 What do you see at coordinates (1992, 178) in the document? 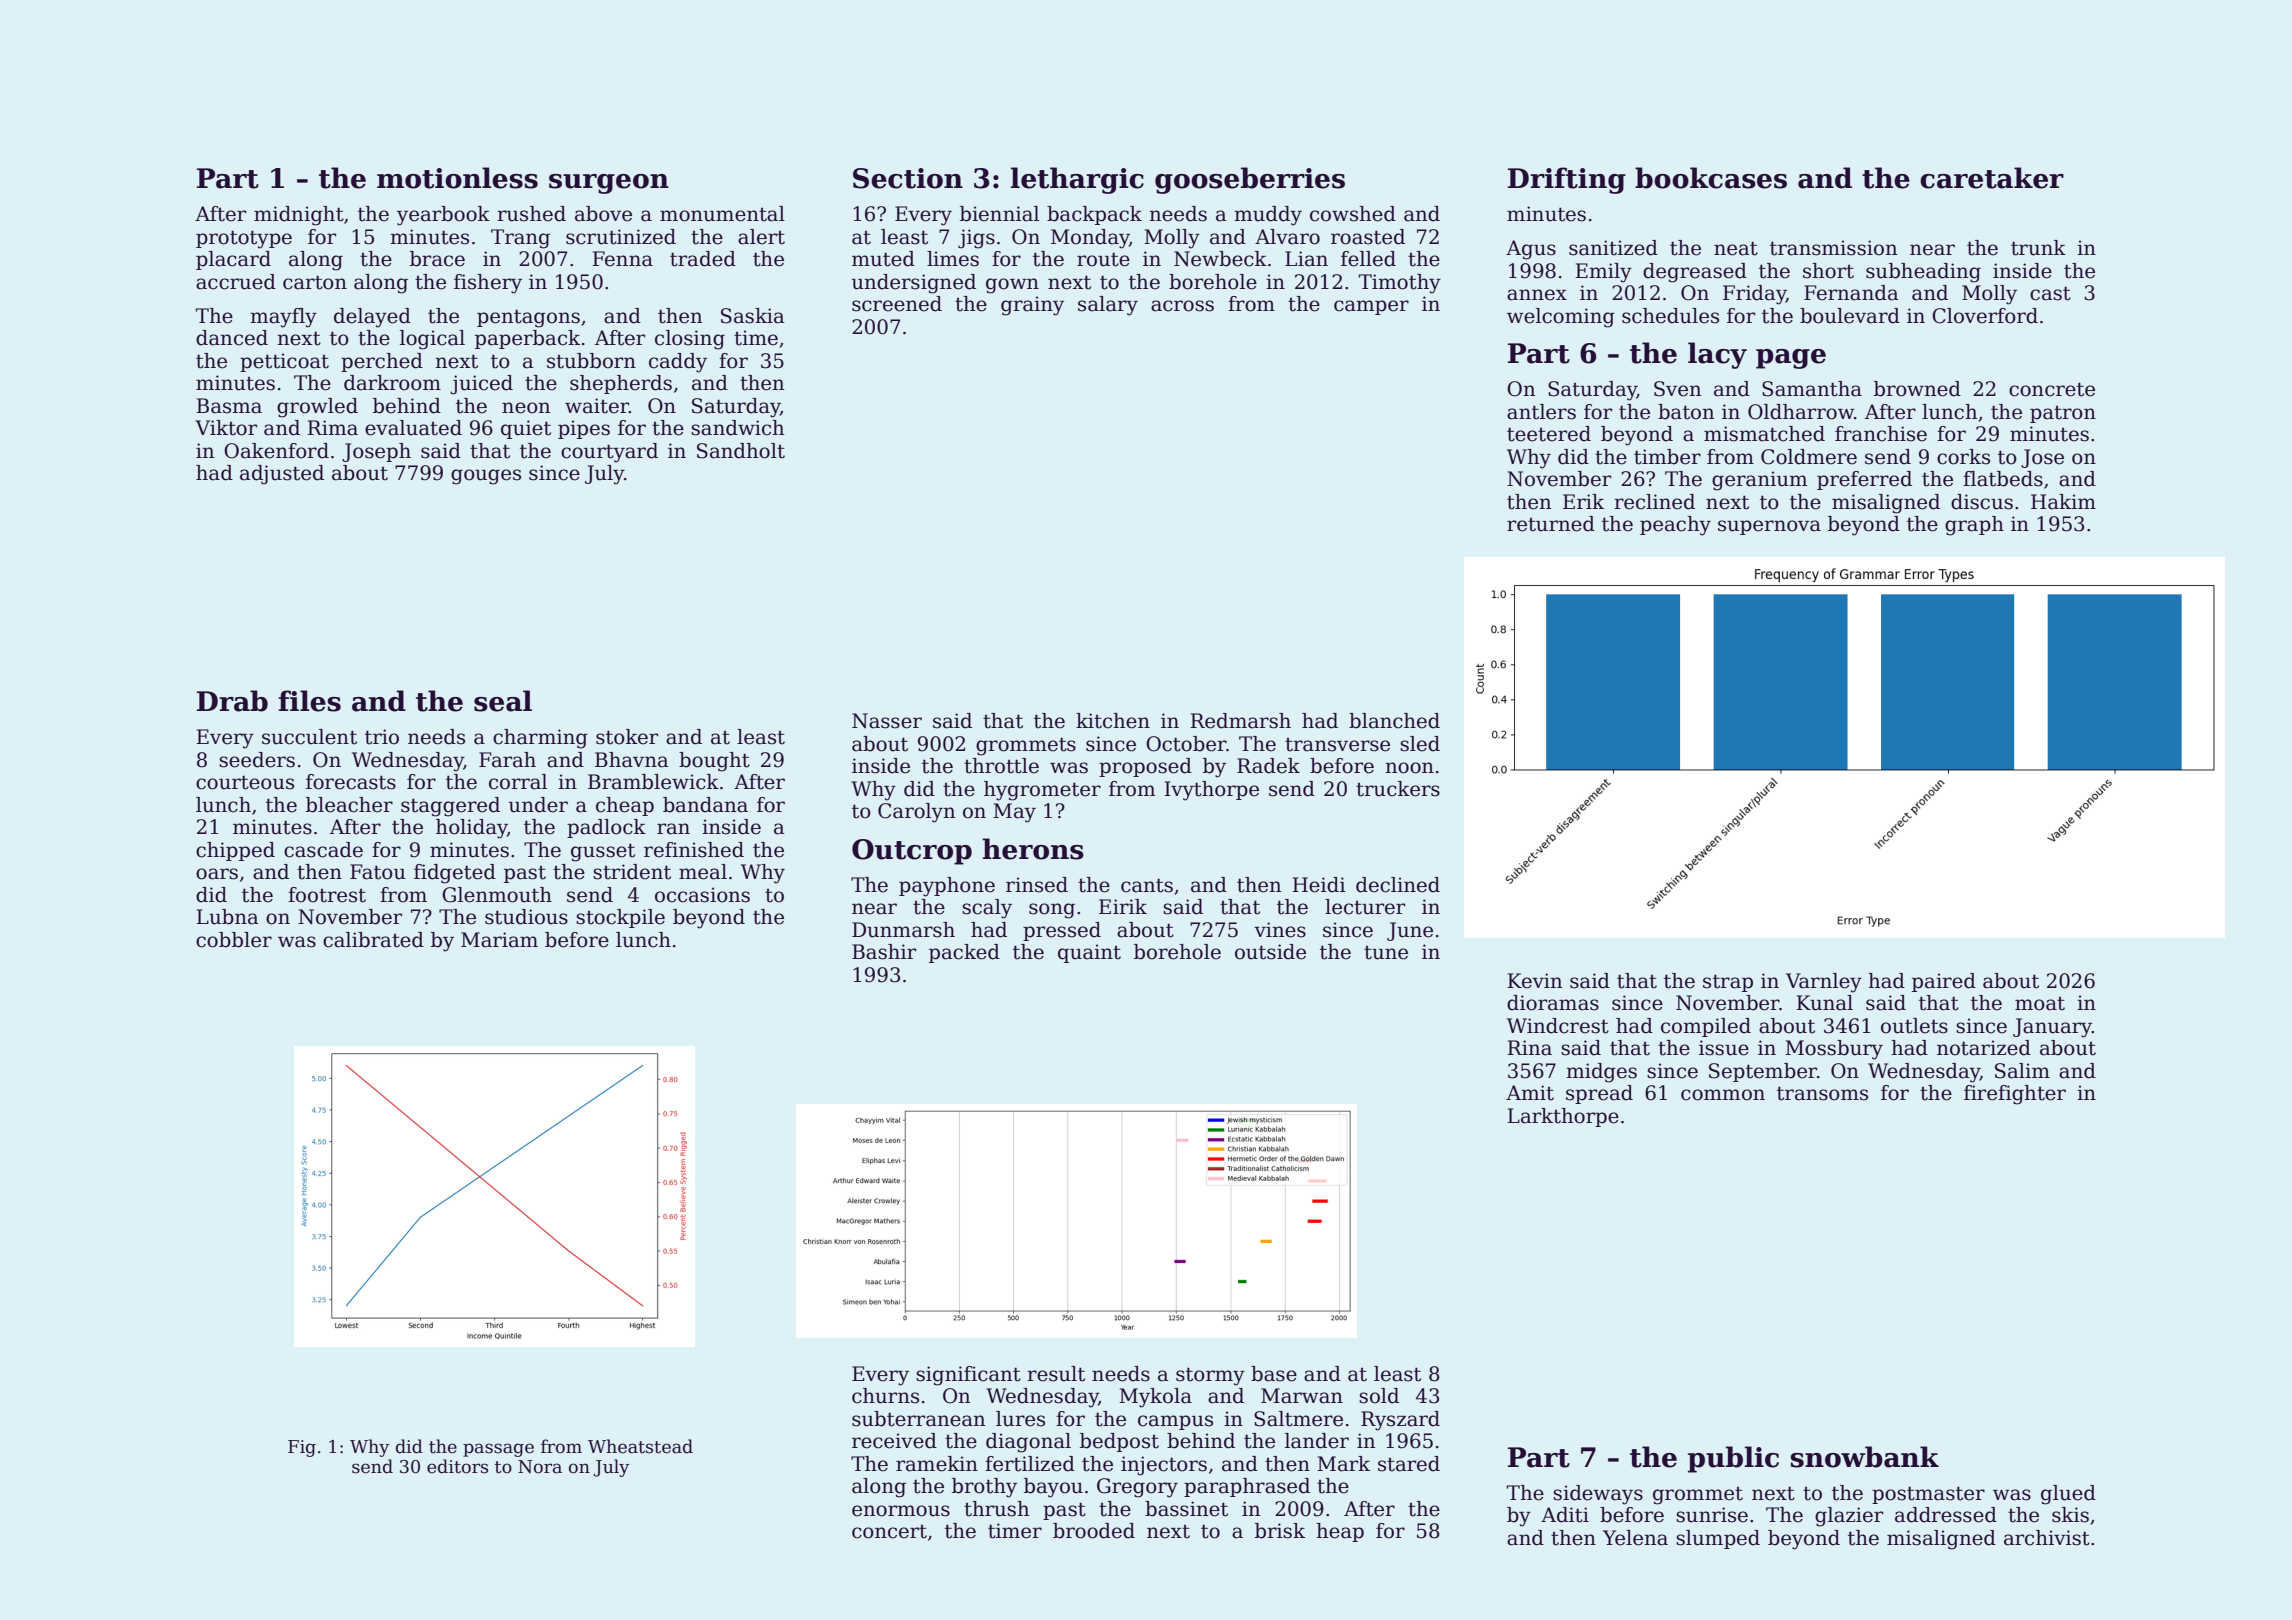
I see `caretaker` at bounding box center [1992, 178].
